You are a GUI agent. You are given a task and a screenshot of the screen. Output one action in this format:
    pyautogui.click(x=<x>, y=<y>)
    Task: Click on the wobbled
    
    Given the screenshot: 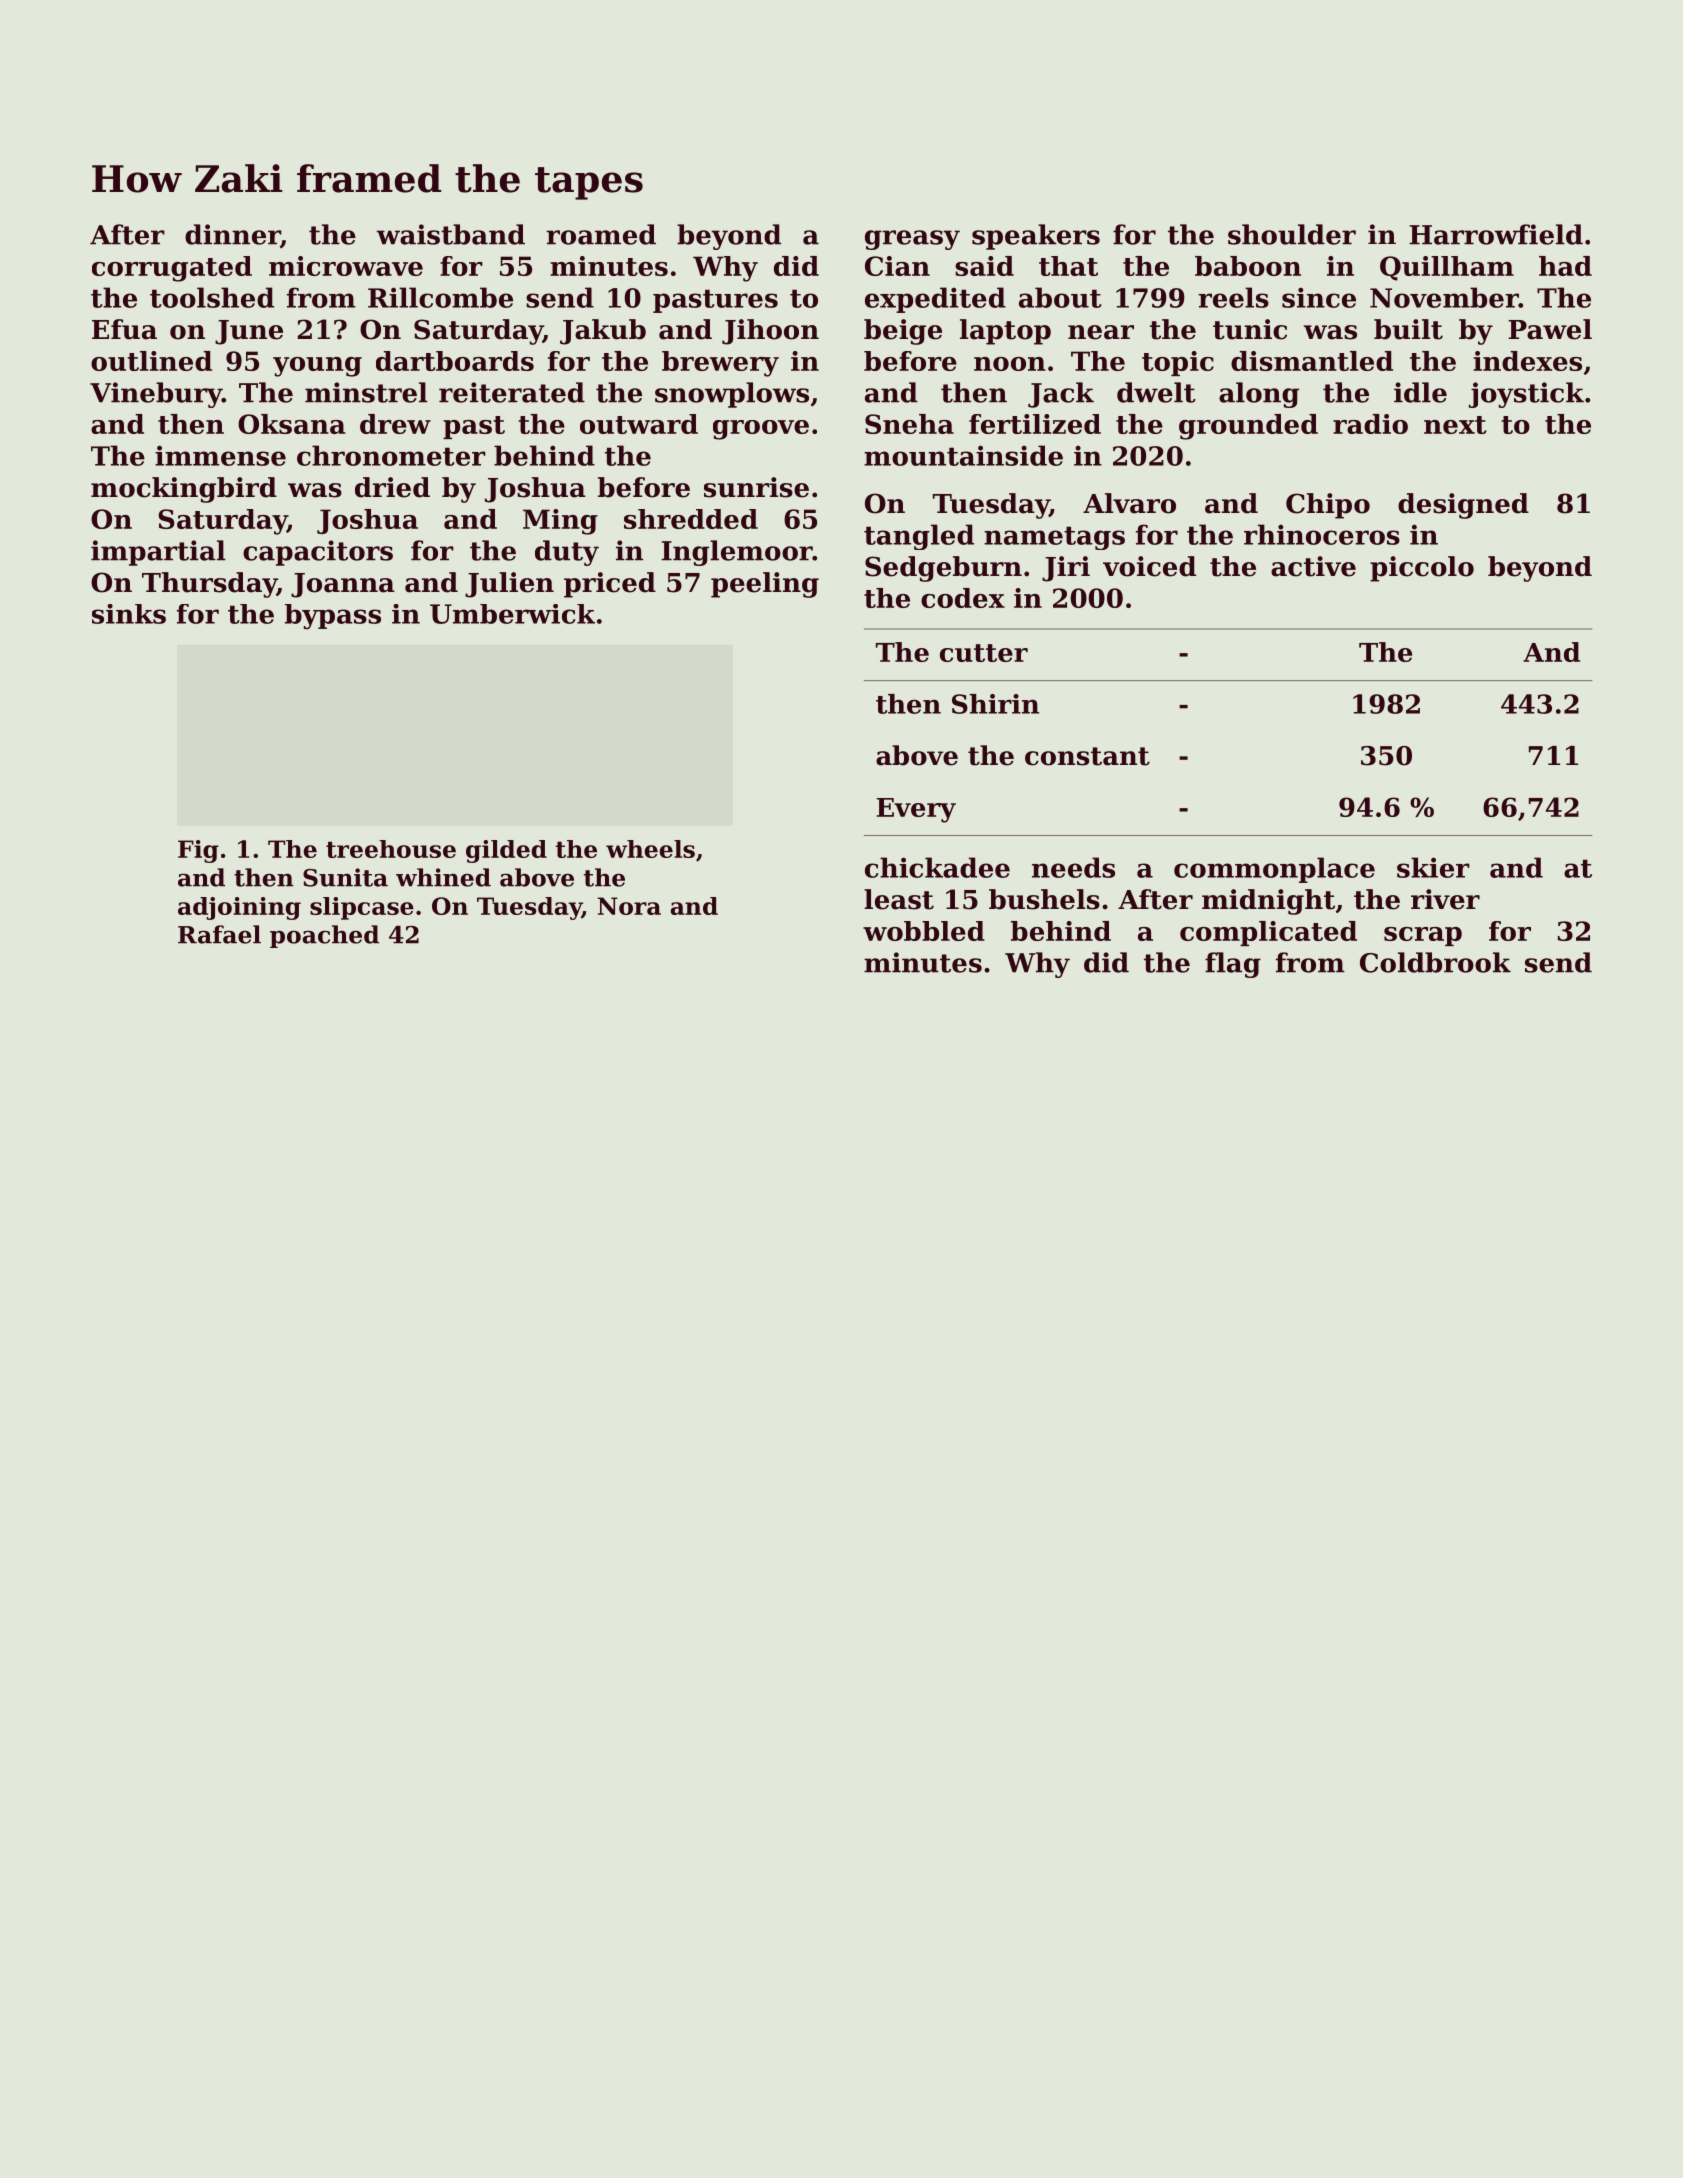 What is the action you would take?
    pyautogui.click(x=924, y=931)
